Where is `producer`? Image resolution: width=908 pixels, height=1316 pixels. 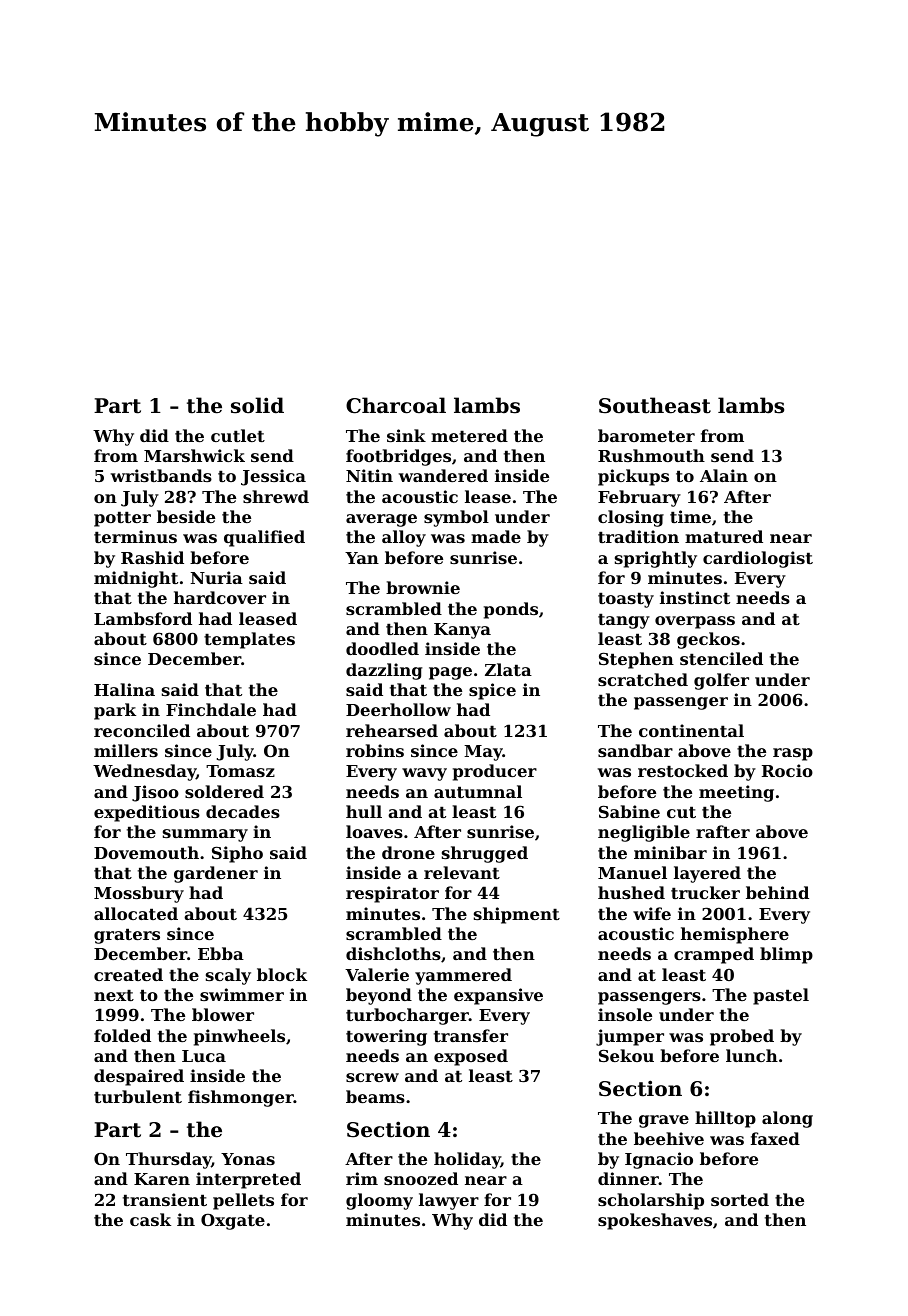 producer is located at coordinates (495, 772).
